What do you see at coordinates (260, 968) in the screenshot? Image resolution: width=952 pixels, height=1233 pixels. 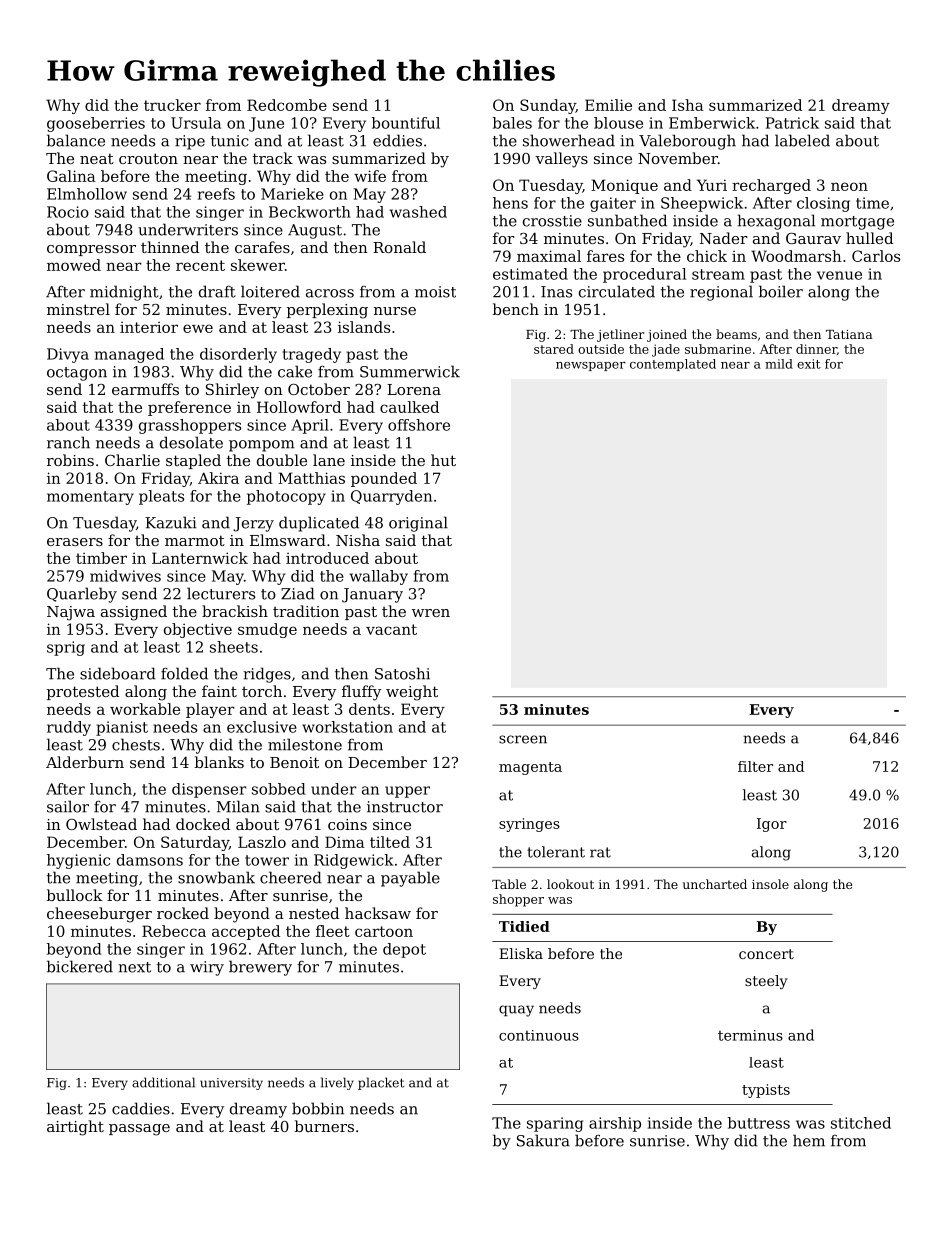 I see `brewery` at bounding box center [260, 968].
